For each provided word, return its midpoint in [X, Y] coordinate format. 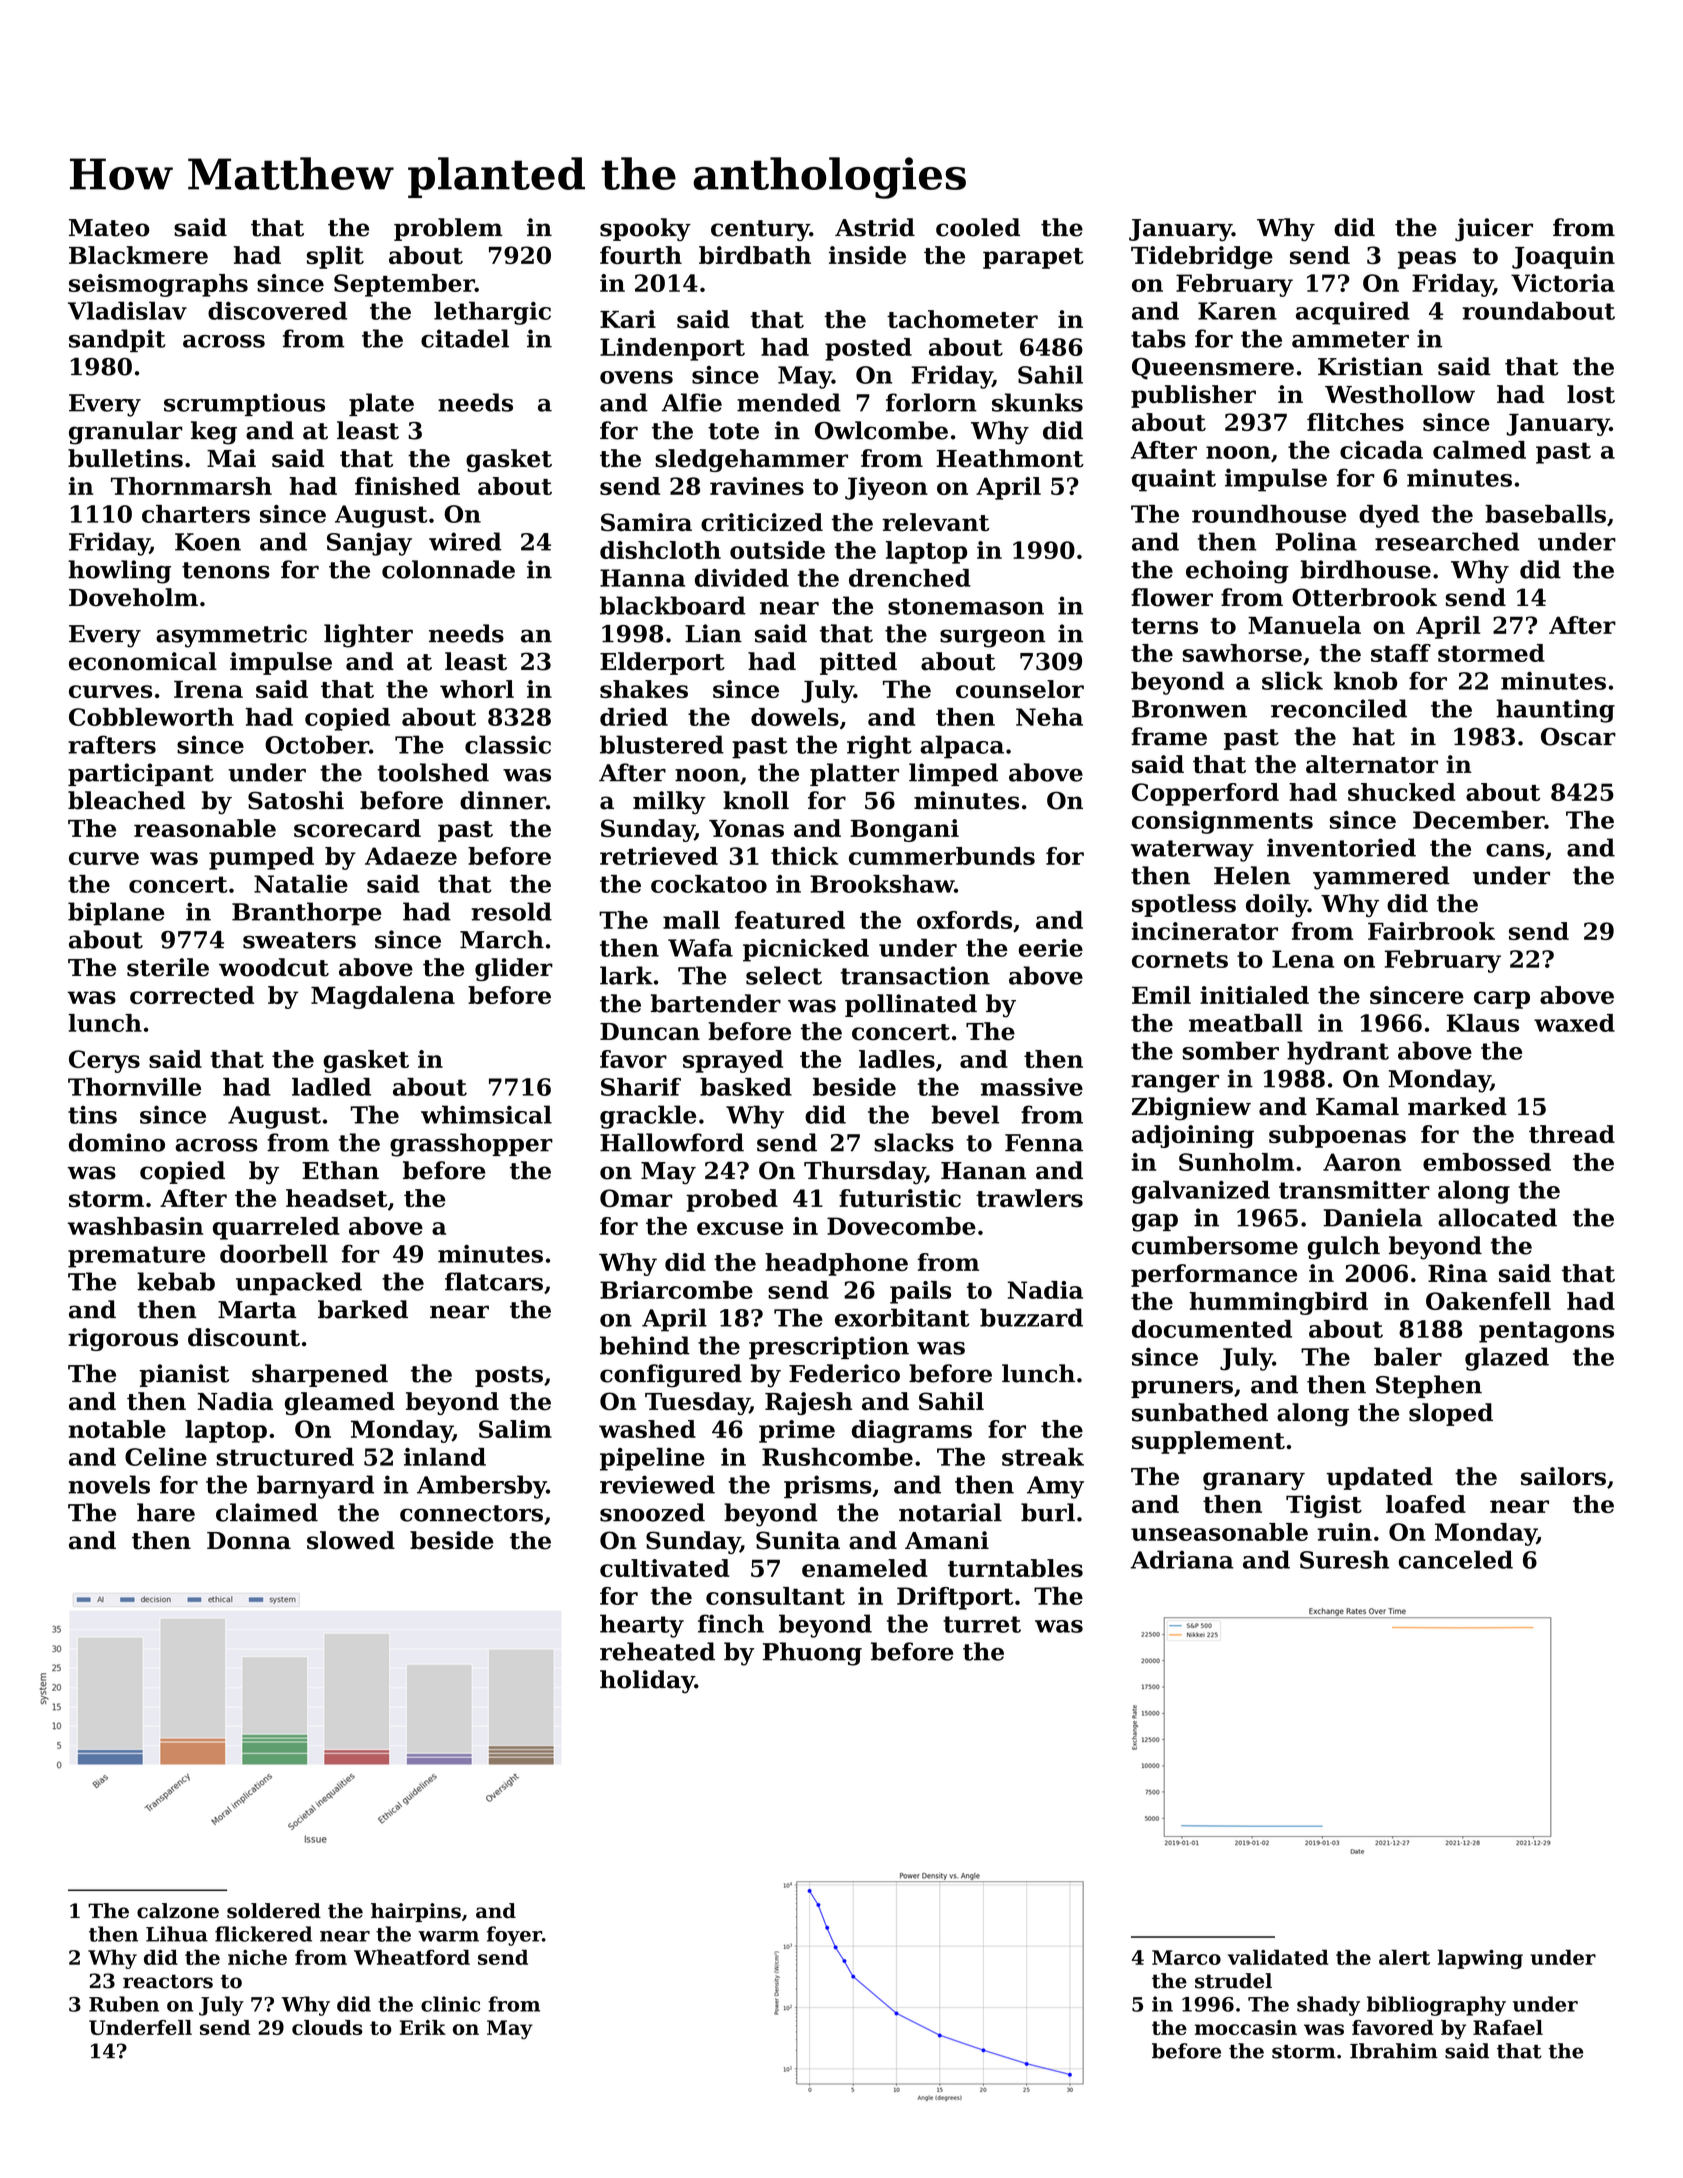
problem [448, 229]
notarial [950, 1512]
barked [363, 1309]
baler [1408, 1356]
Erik [423, 2027]
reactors [168, 1981]
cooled [978, 227]
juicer [1494, 230]
